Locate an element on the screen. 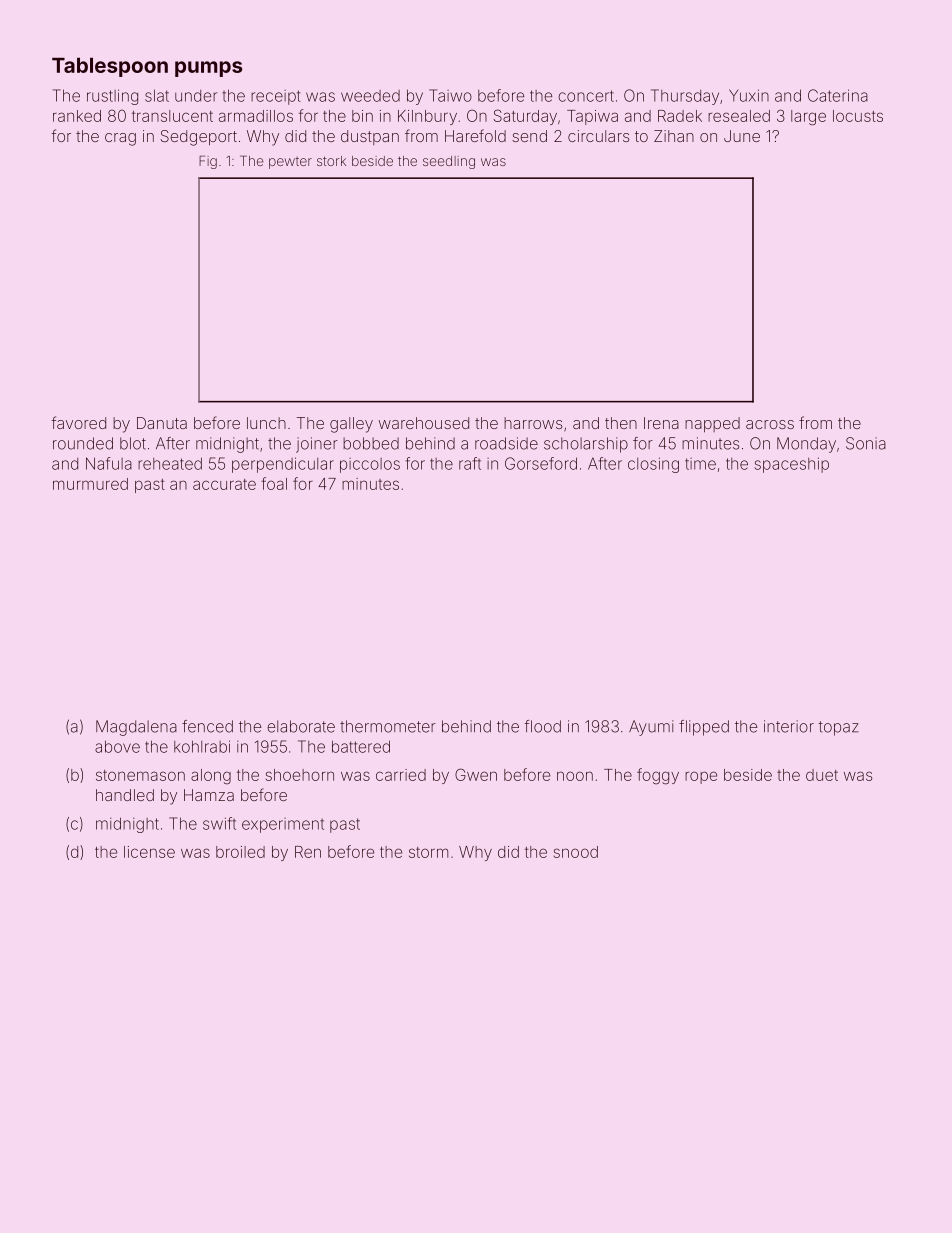 This screenshot has width=952, height=1233. duet is located at coordinates (822, 775).
